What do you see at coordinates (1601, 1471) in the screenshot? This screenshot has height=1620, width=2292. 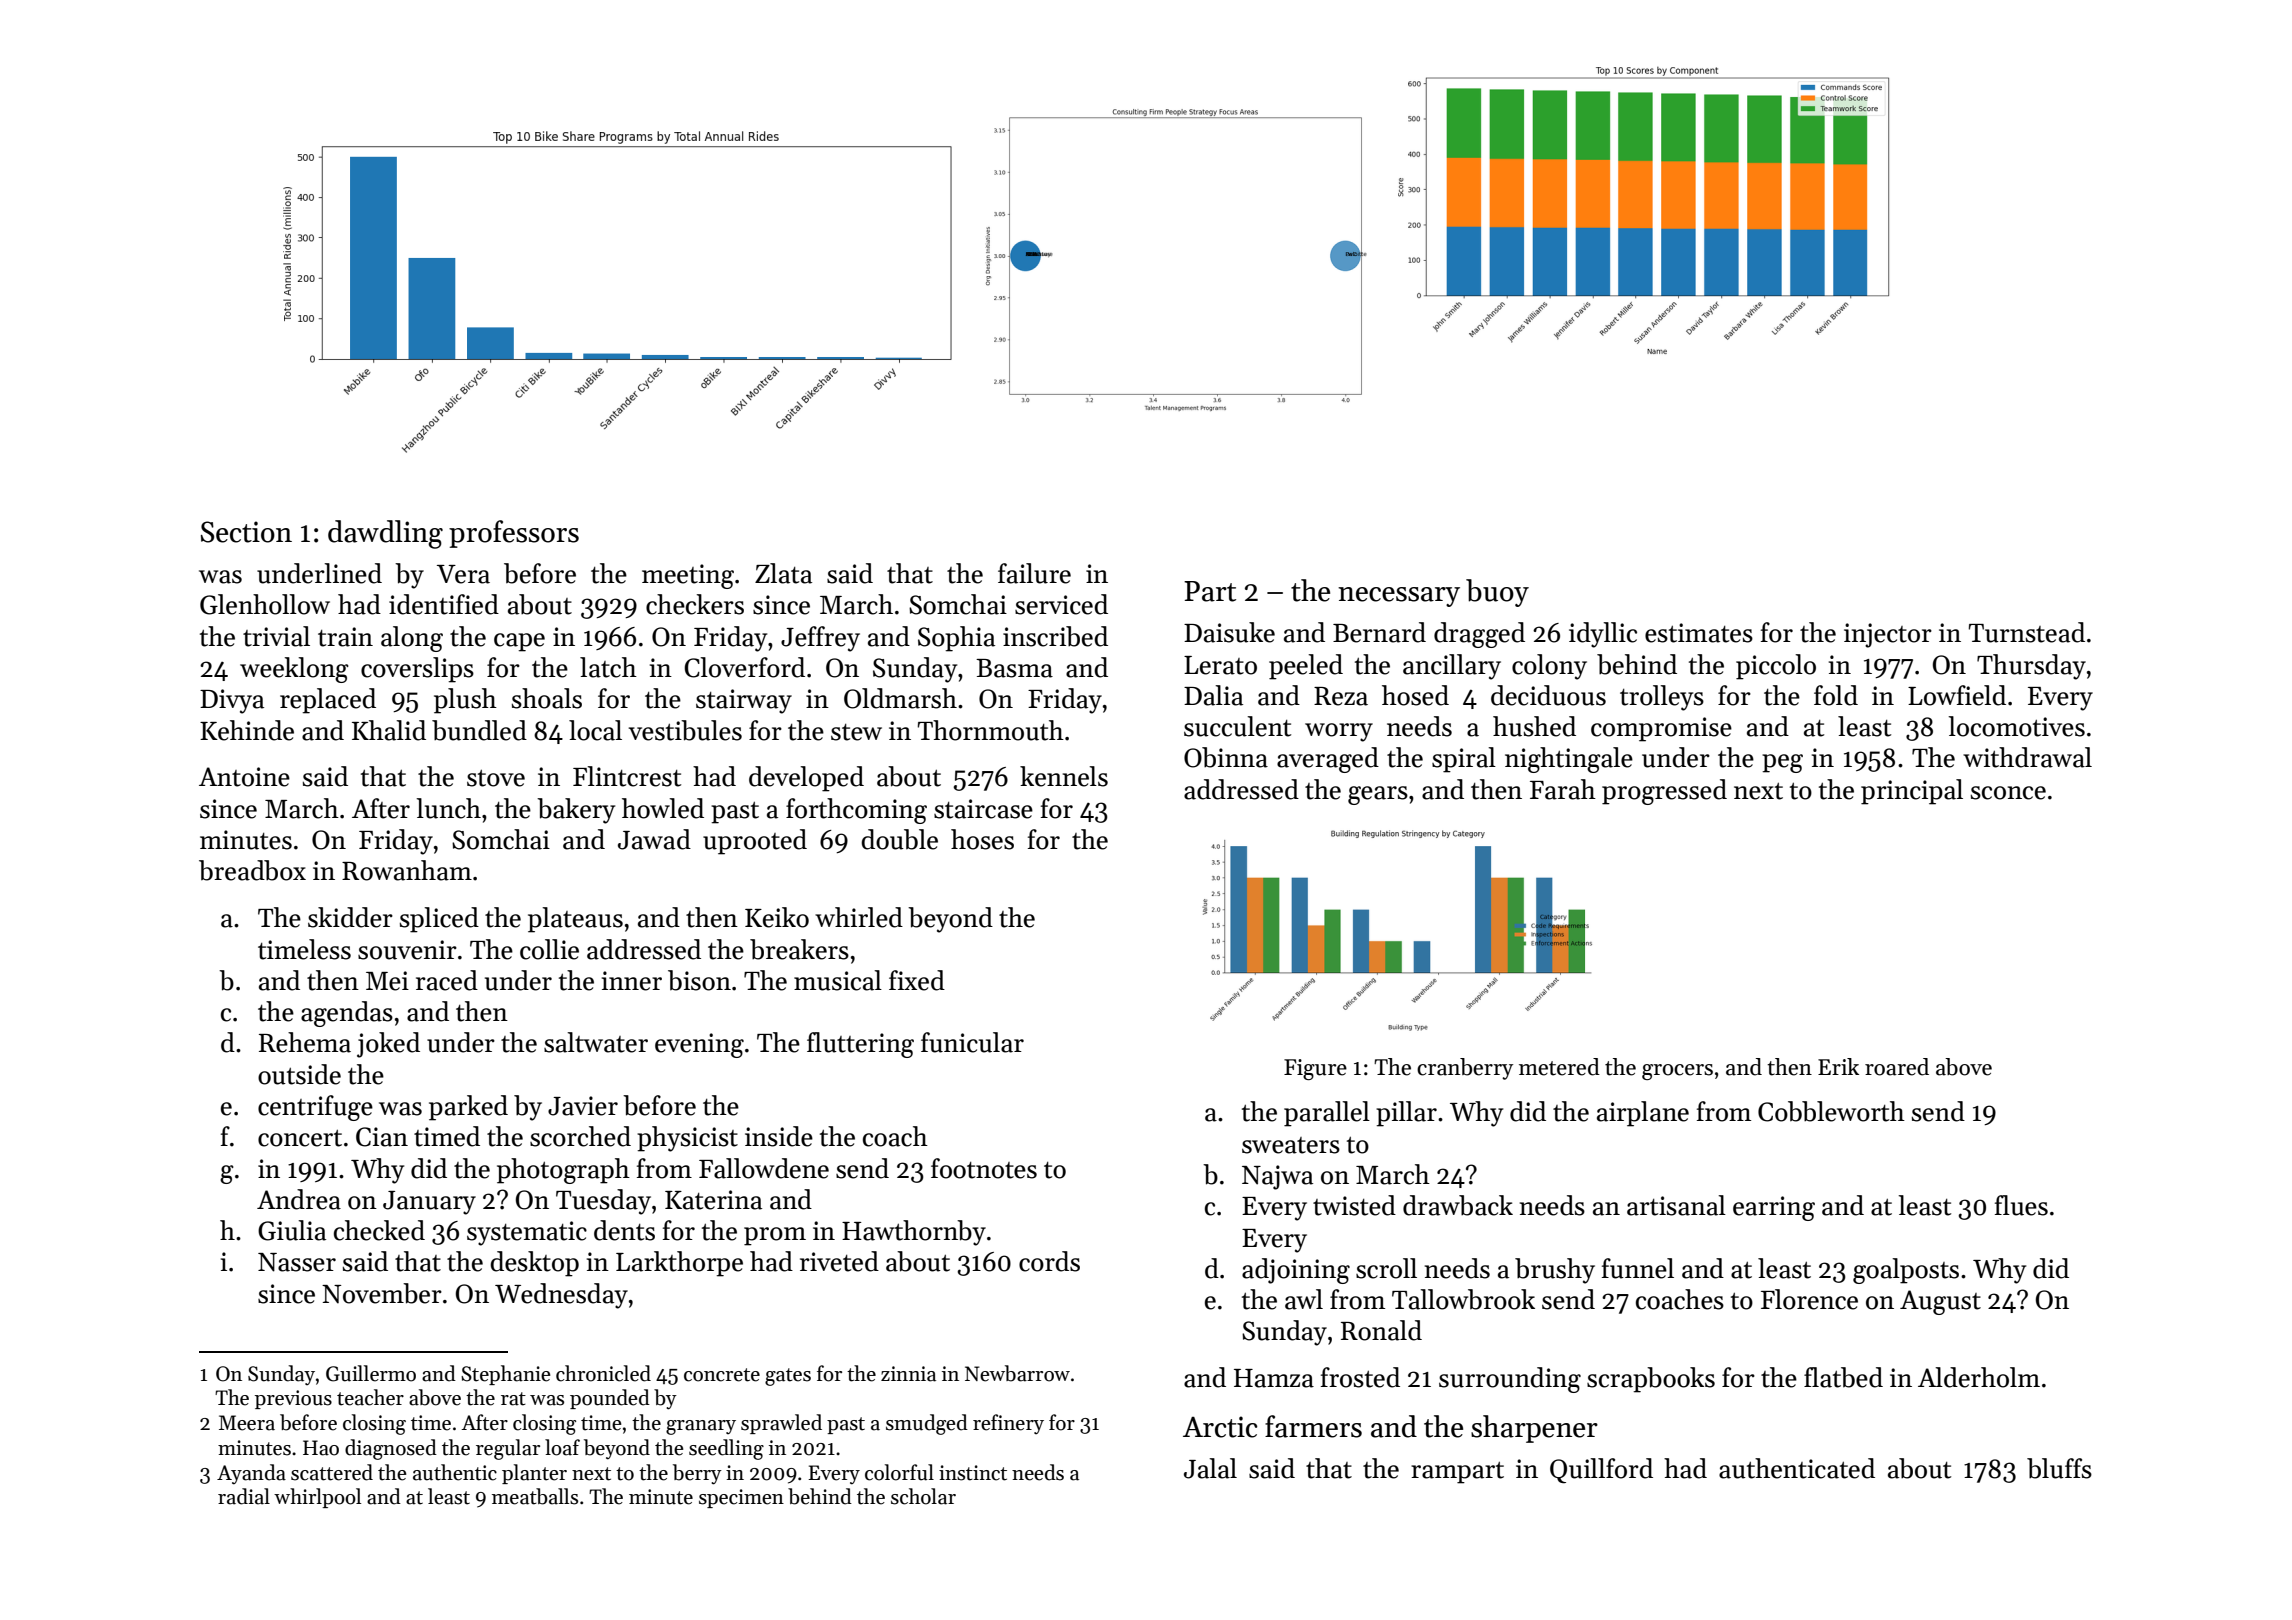 I see `Quillford` at bounding box center [1601, 1471].
